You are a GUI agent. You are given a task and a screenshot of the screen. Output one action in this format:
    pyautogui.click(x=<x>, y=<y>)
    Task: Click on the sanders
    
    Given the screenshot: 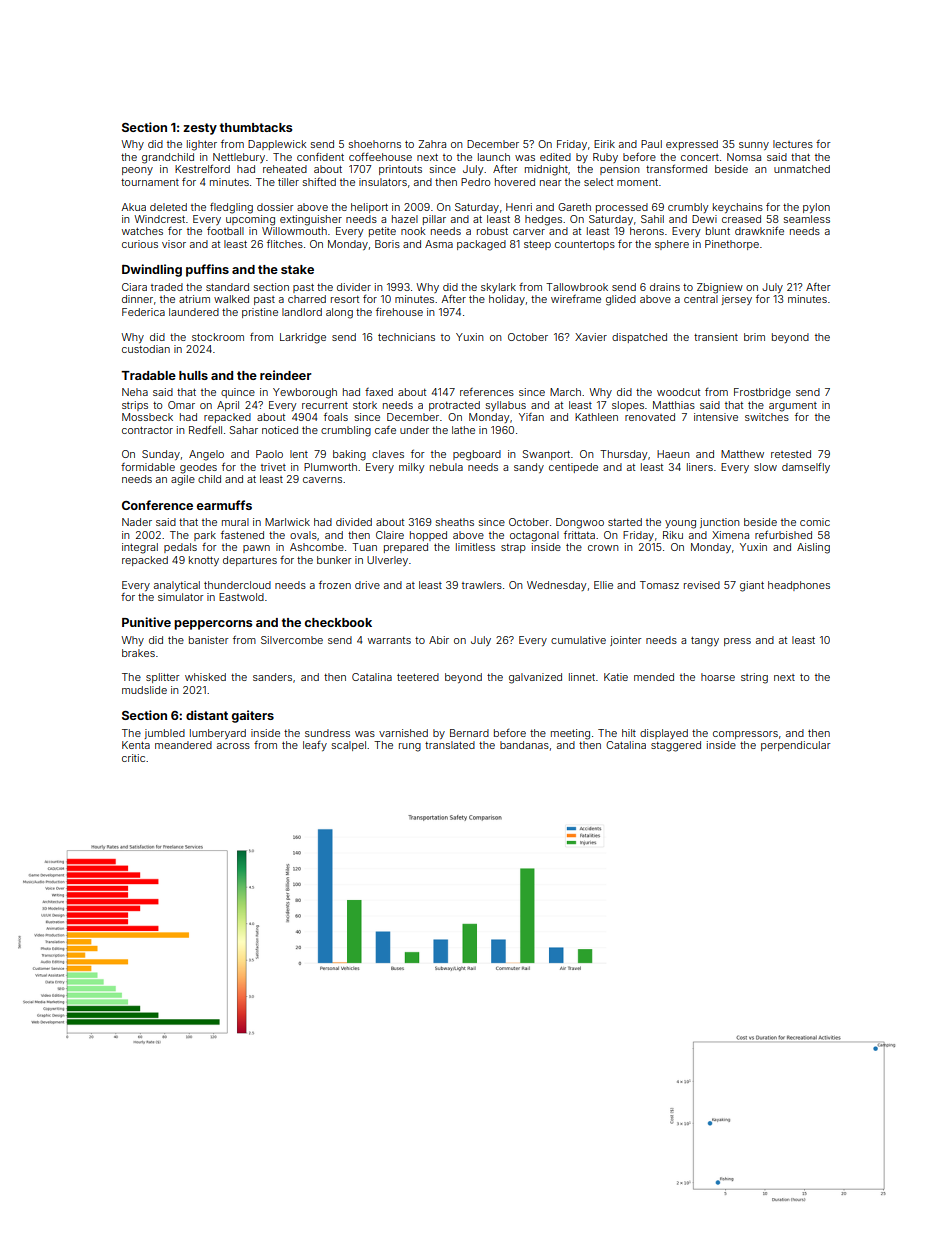 What is the action you would take?
    pyautogui.click(x=272, y=677)
